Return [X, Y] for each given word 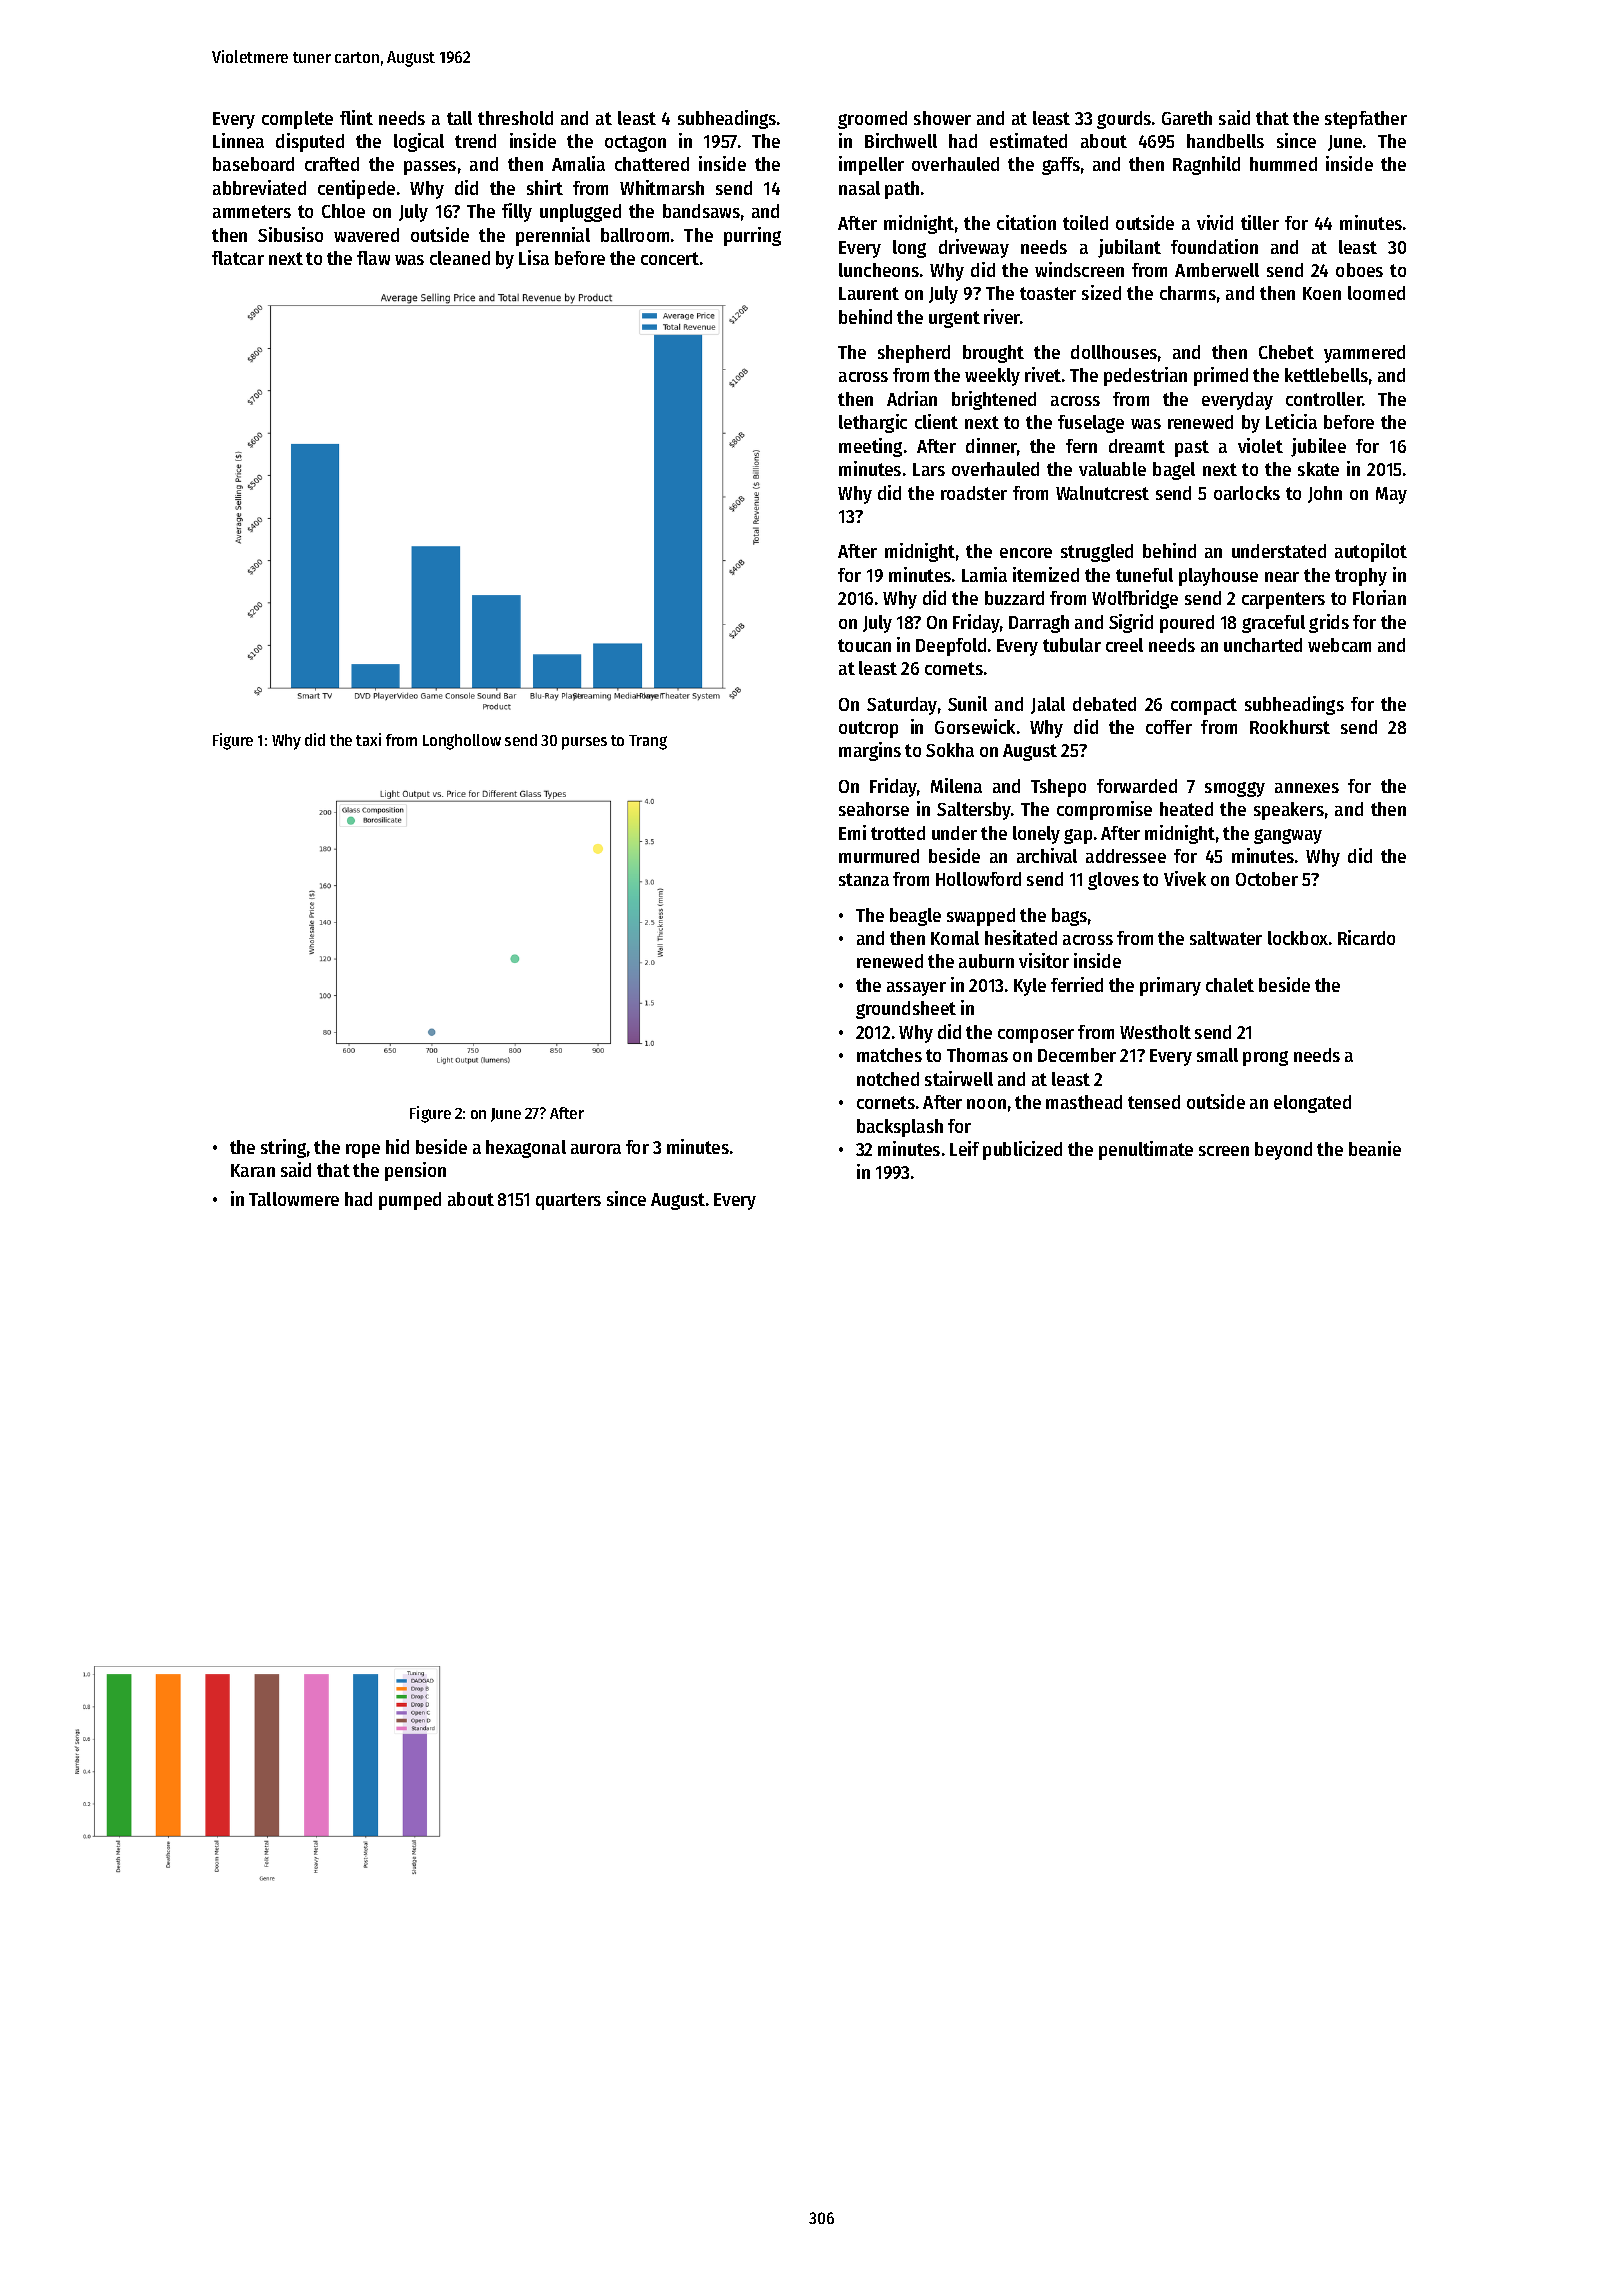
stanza [864, 879]
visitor [1044, 960]
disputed [310, 142]
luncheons [879, 270]
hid [397, 1146]
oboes [1359, 270]
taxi [368, 739]
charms [1188, 293]
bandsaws [701, 211]
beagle [915, 917]
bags [1069, 917]
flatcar [238, 258]
